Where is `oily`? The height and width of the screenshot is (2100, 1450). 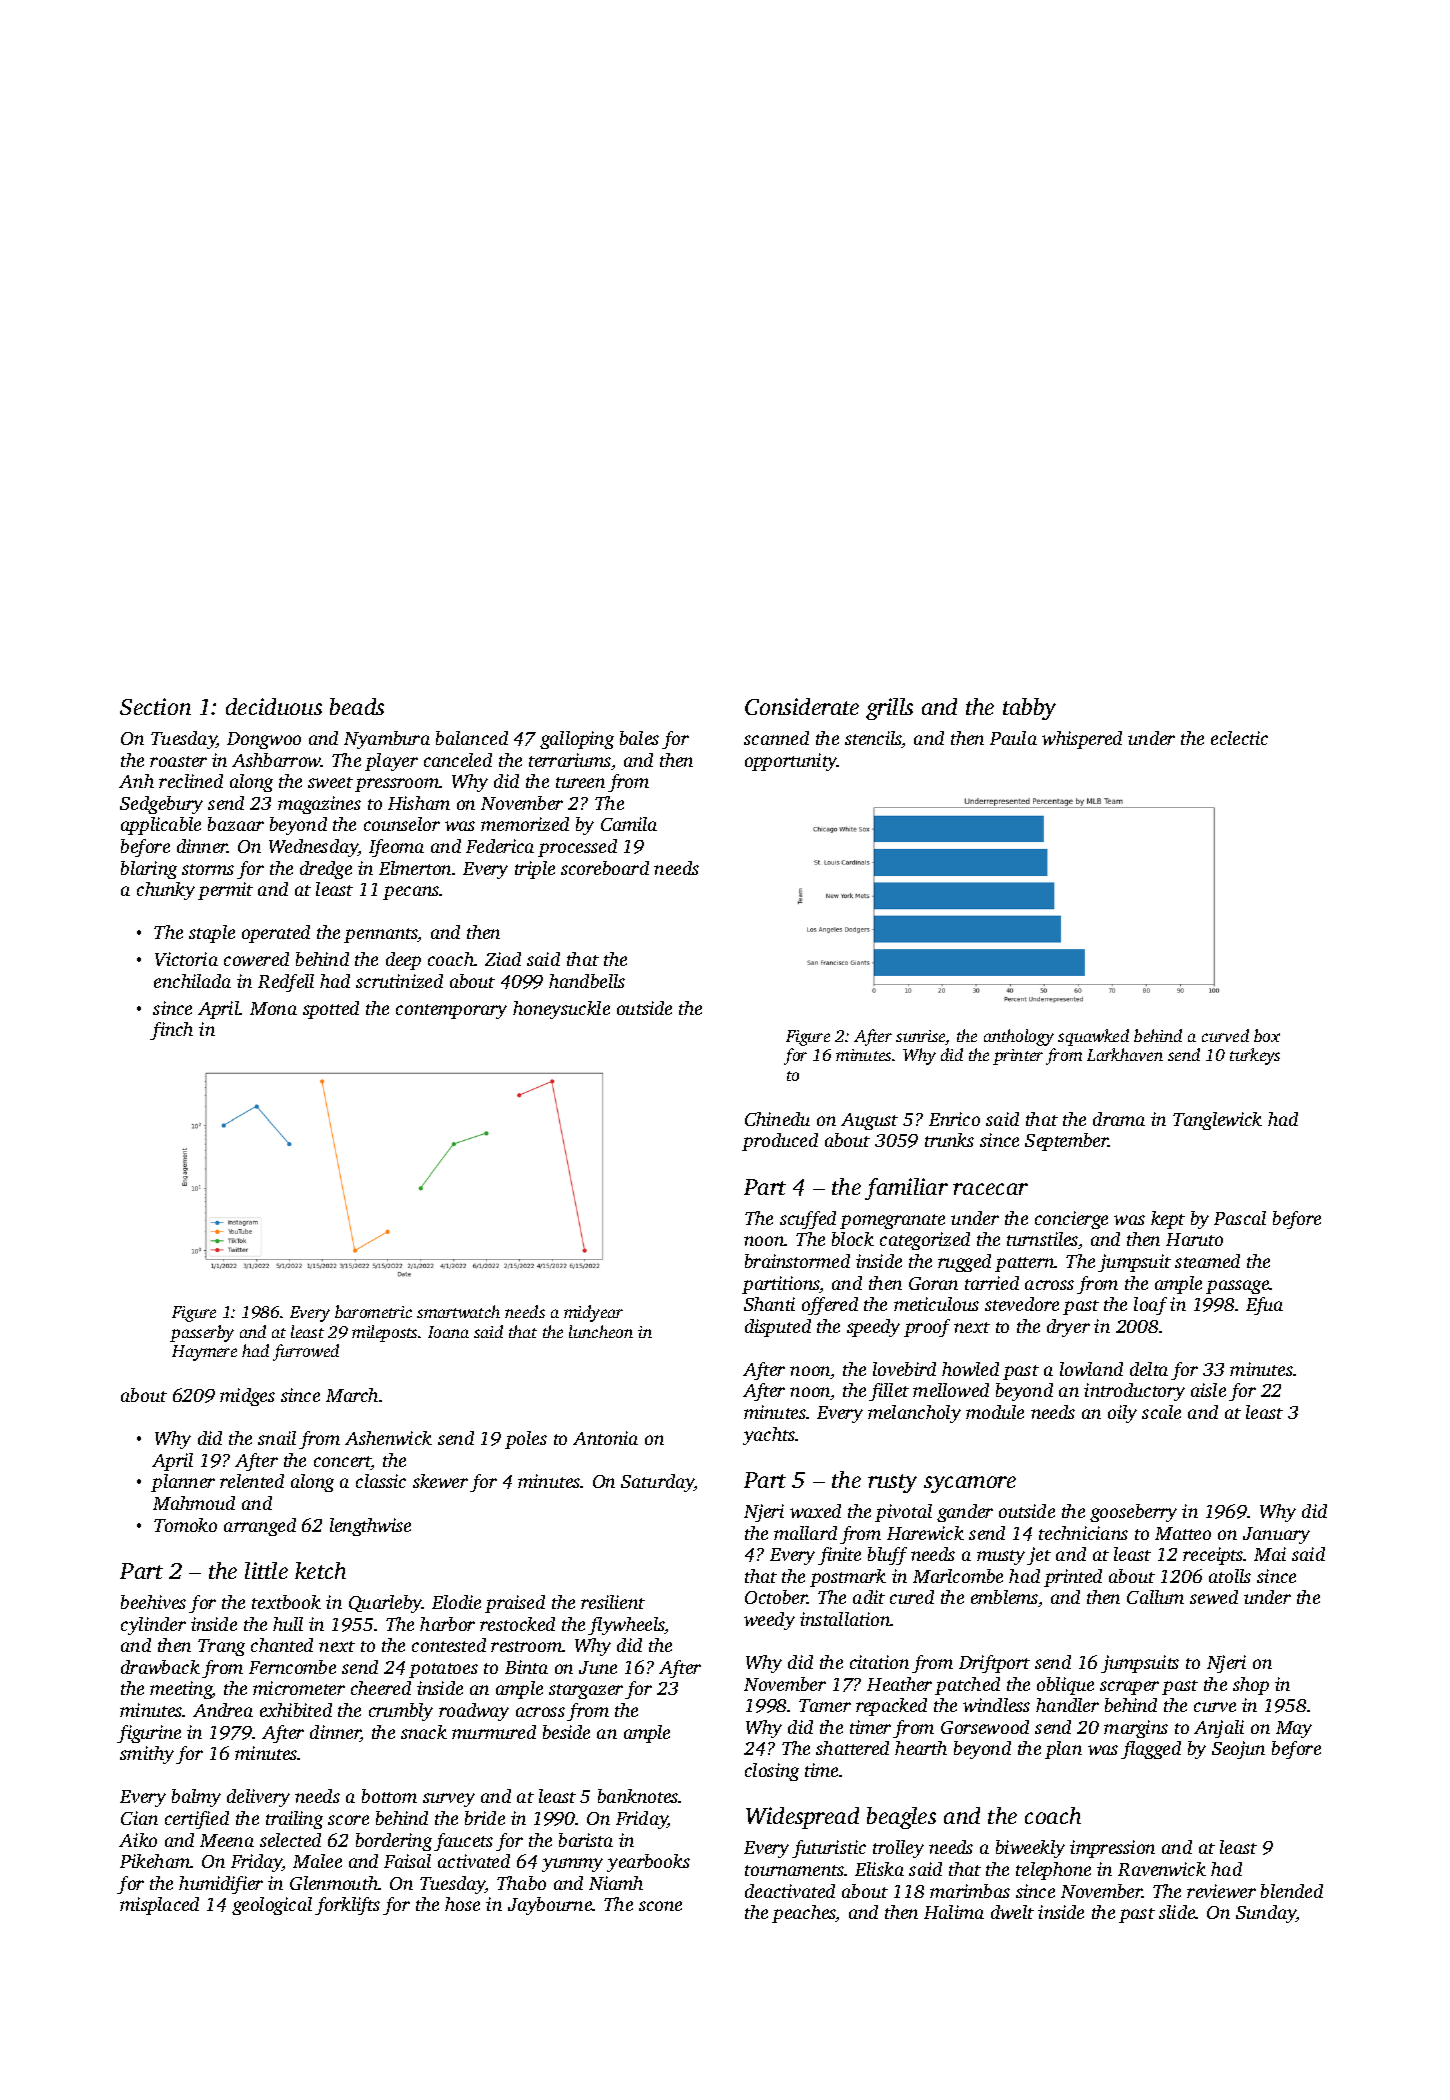
oily is located at coordinates (1122, 1414).
